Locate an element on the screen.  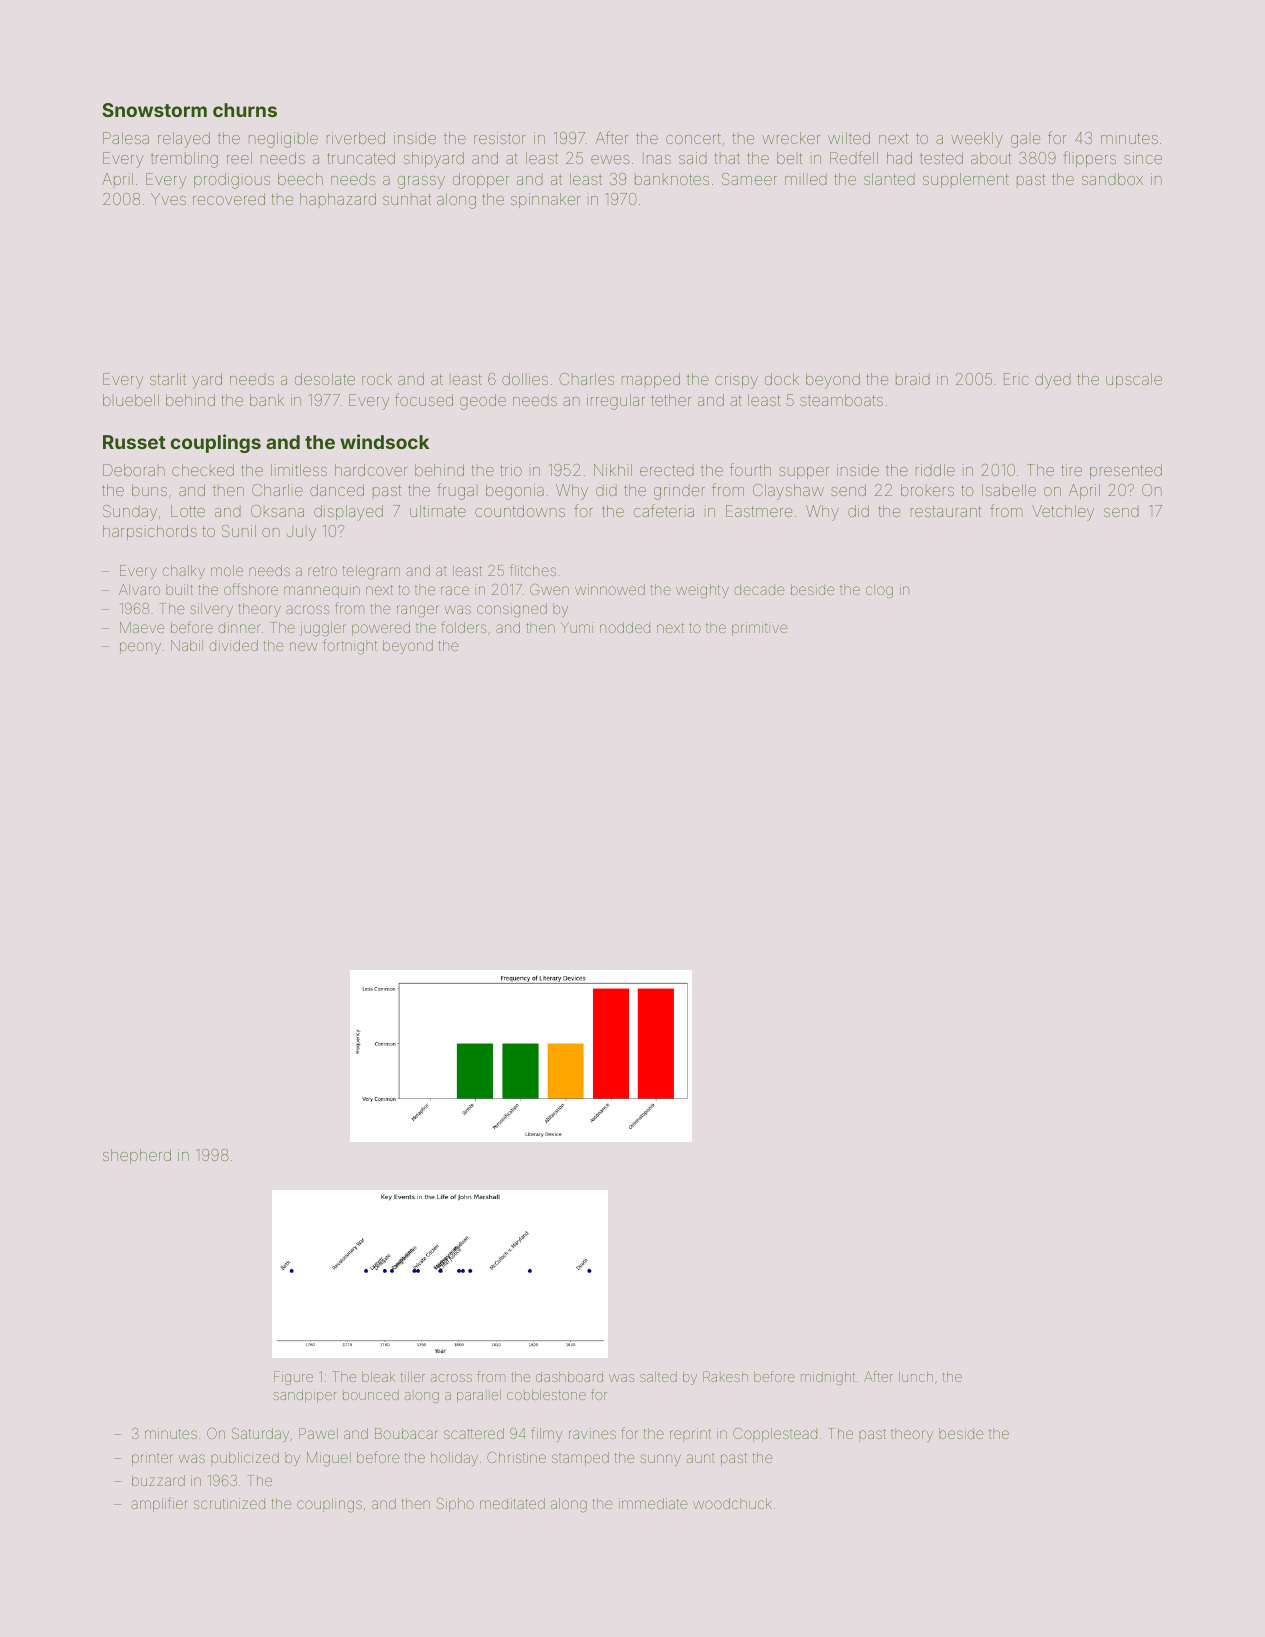
salted is located at coordinates (658, 1377).
